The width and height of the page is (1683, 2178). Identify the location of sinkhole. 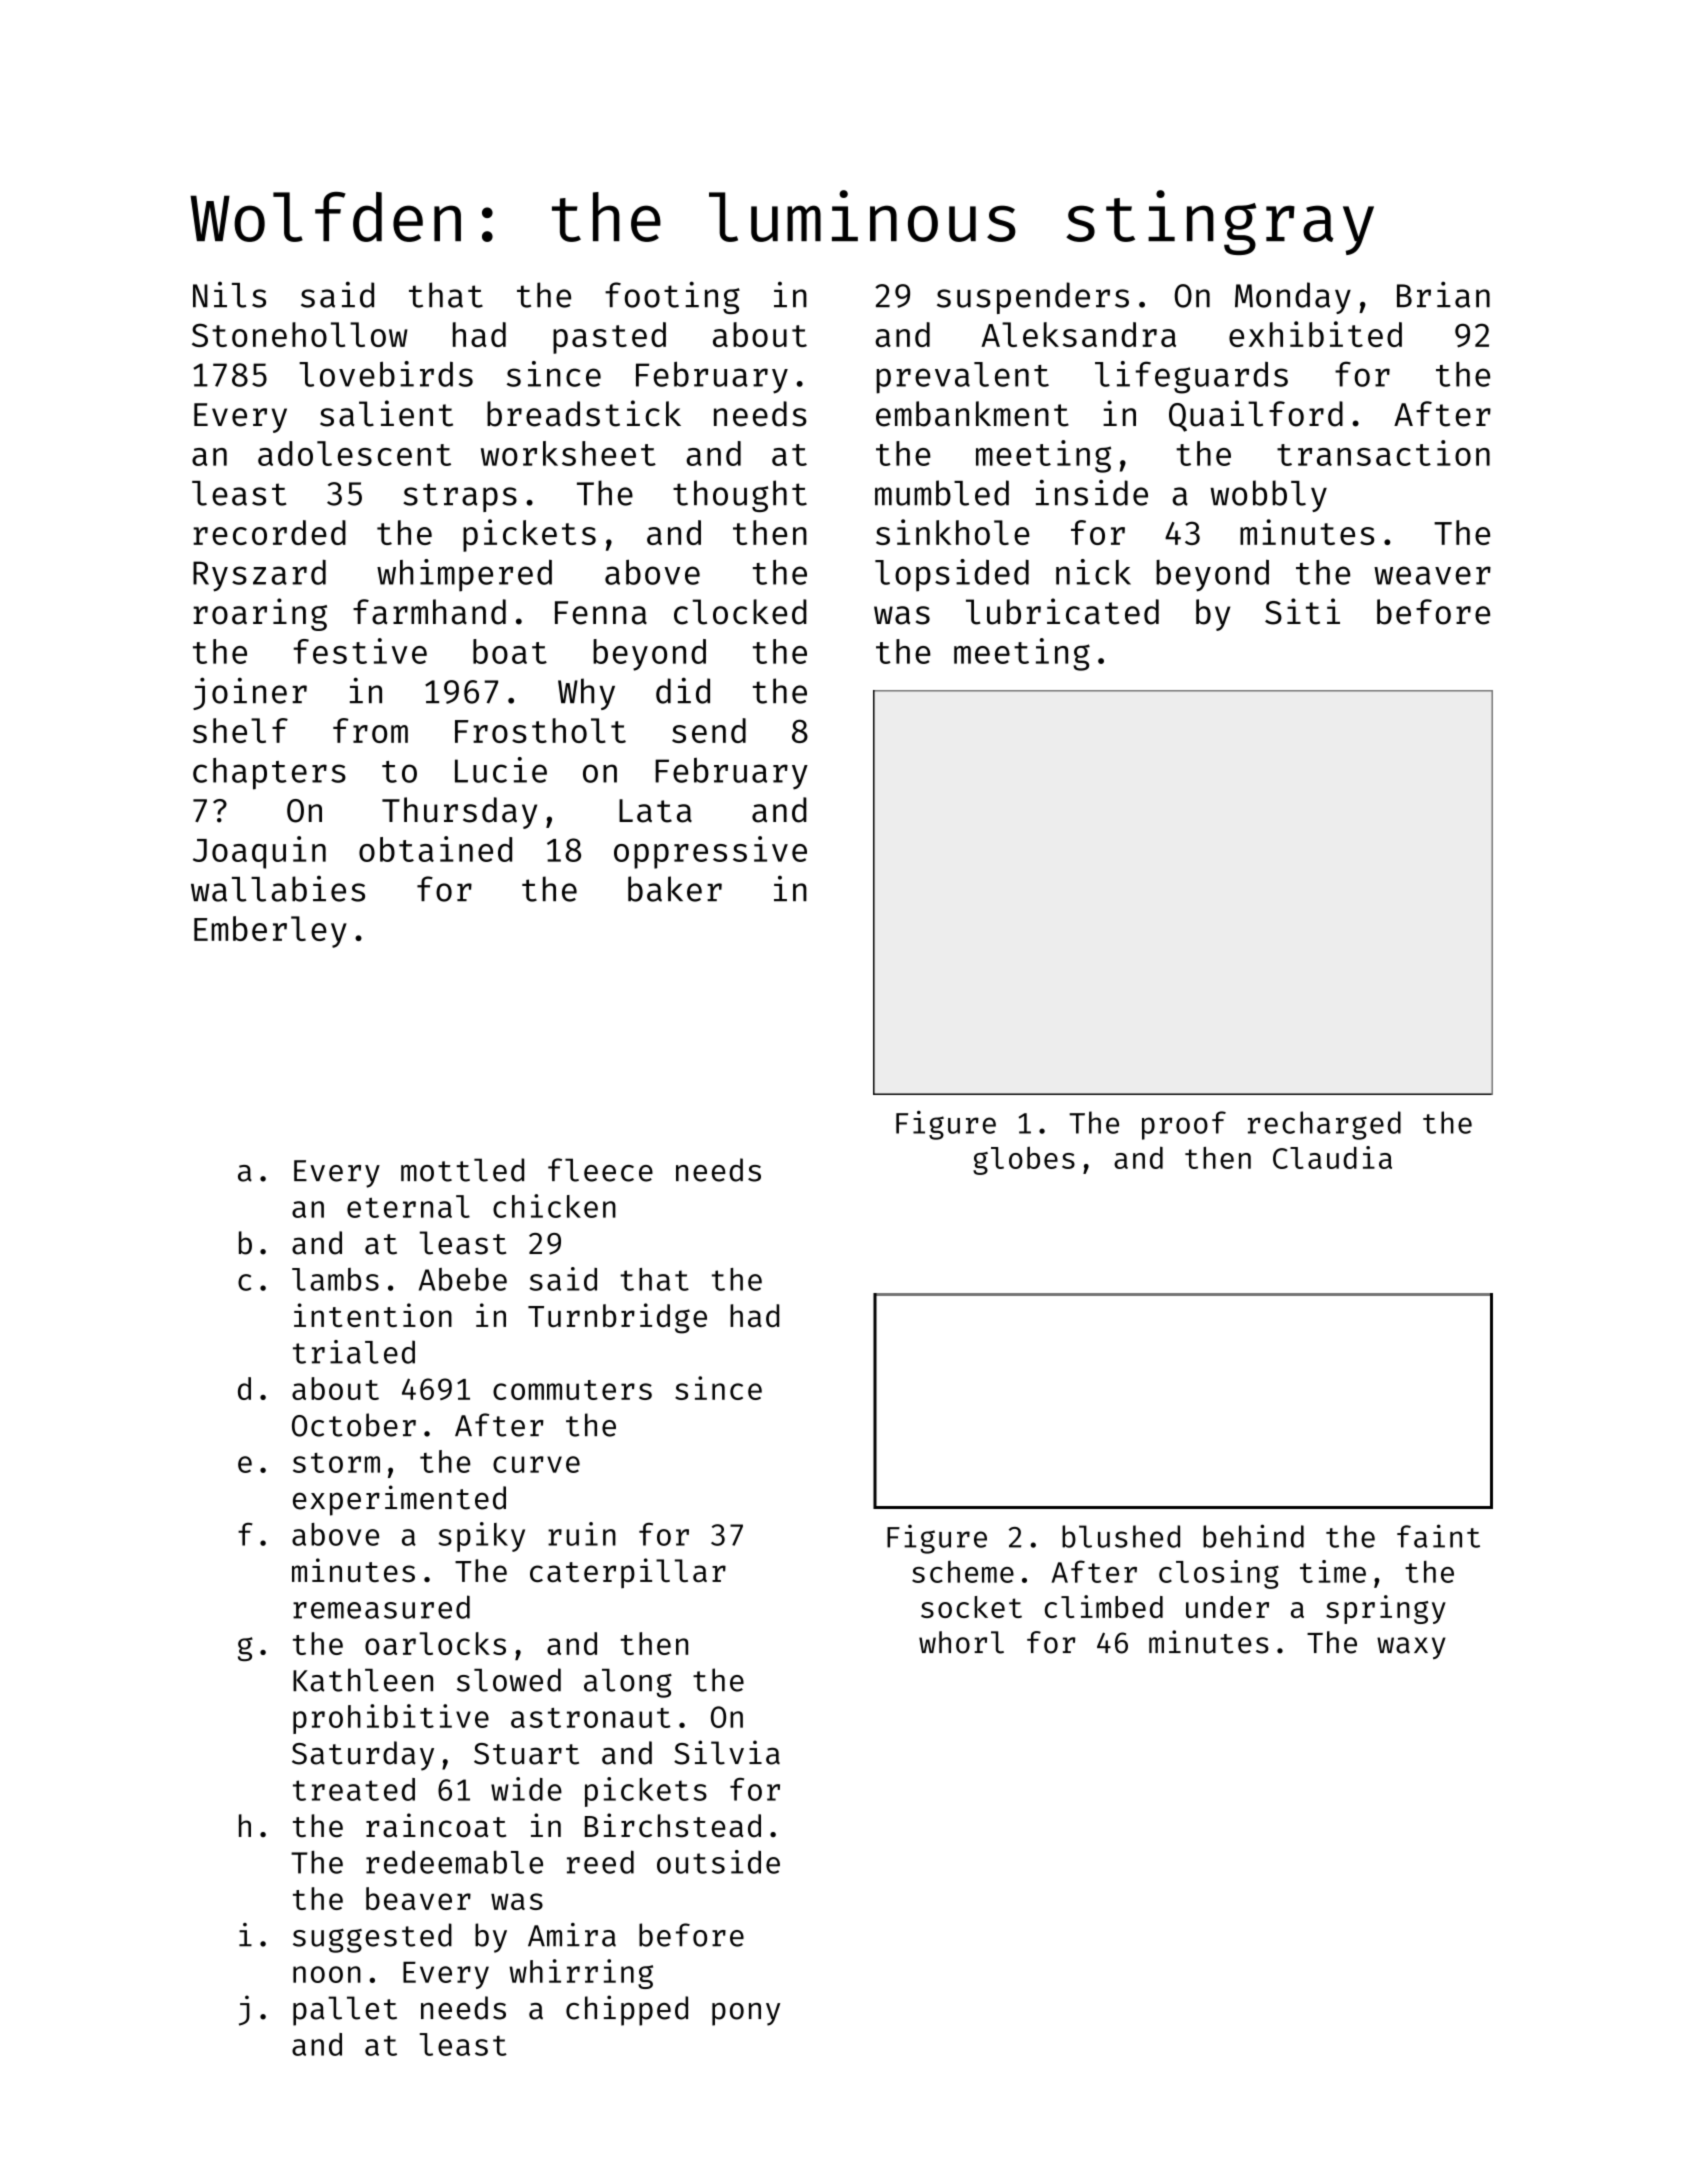
(953, 532).
